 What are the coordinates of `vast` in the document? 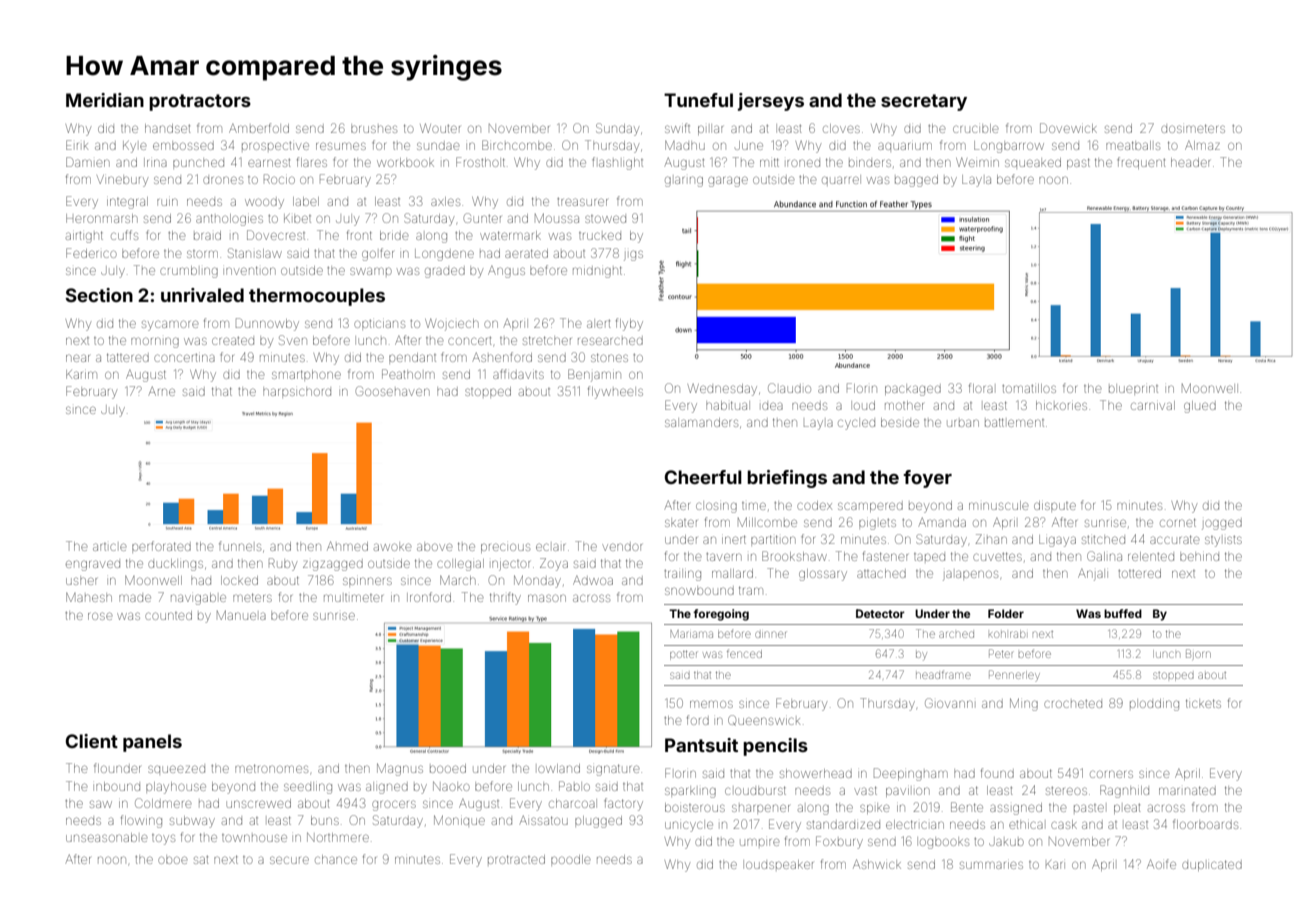 It's located at (865, 790).
